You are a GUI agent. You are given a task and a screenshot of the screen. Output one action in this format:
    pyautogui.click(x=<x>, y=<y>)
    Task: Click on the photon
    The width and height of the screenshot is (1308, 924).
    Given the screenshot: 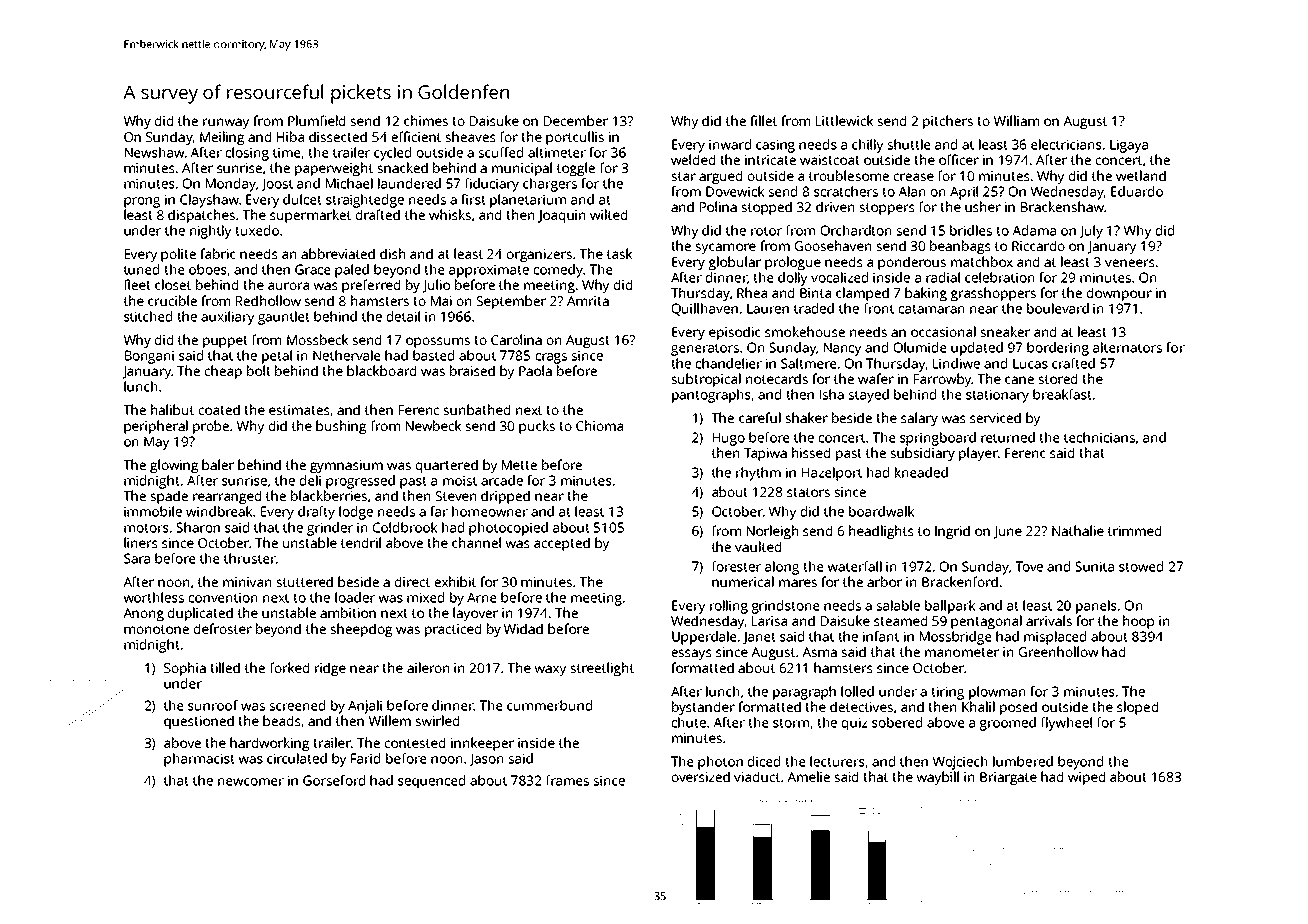 What is the action you would take?
    pyautogui.click(x=720, y=763)
